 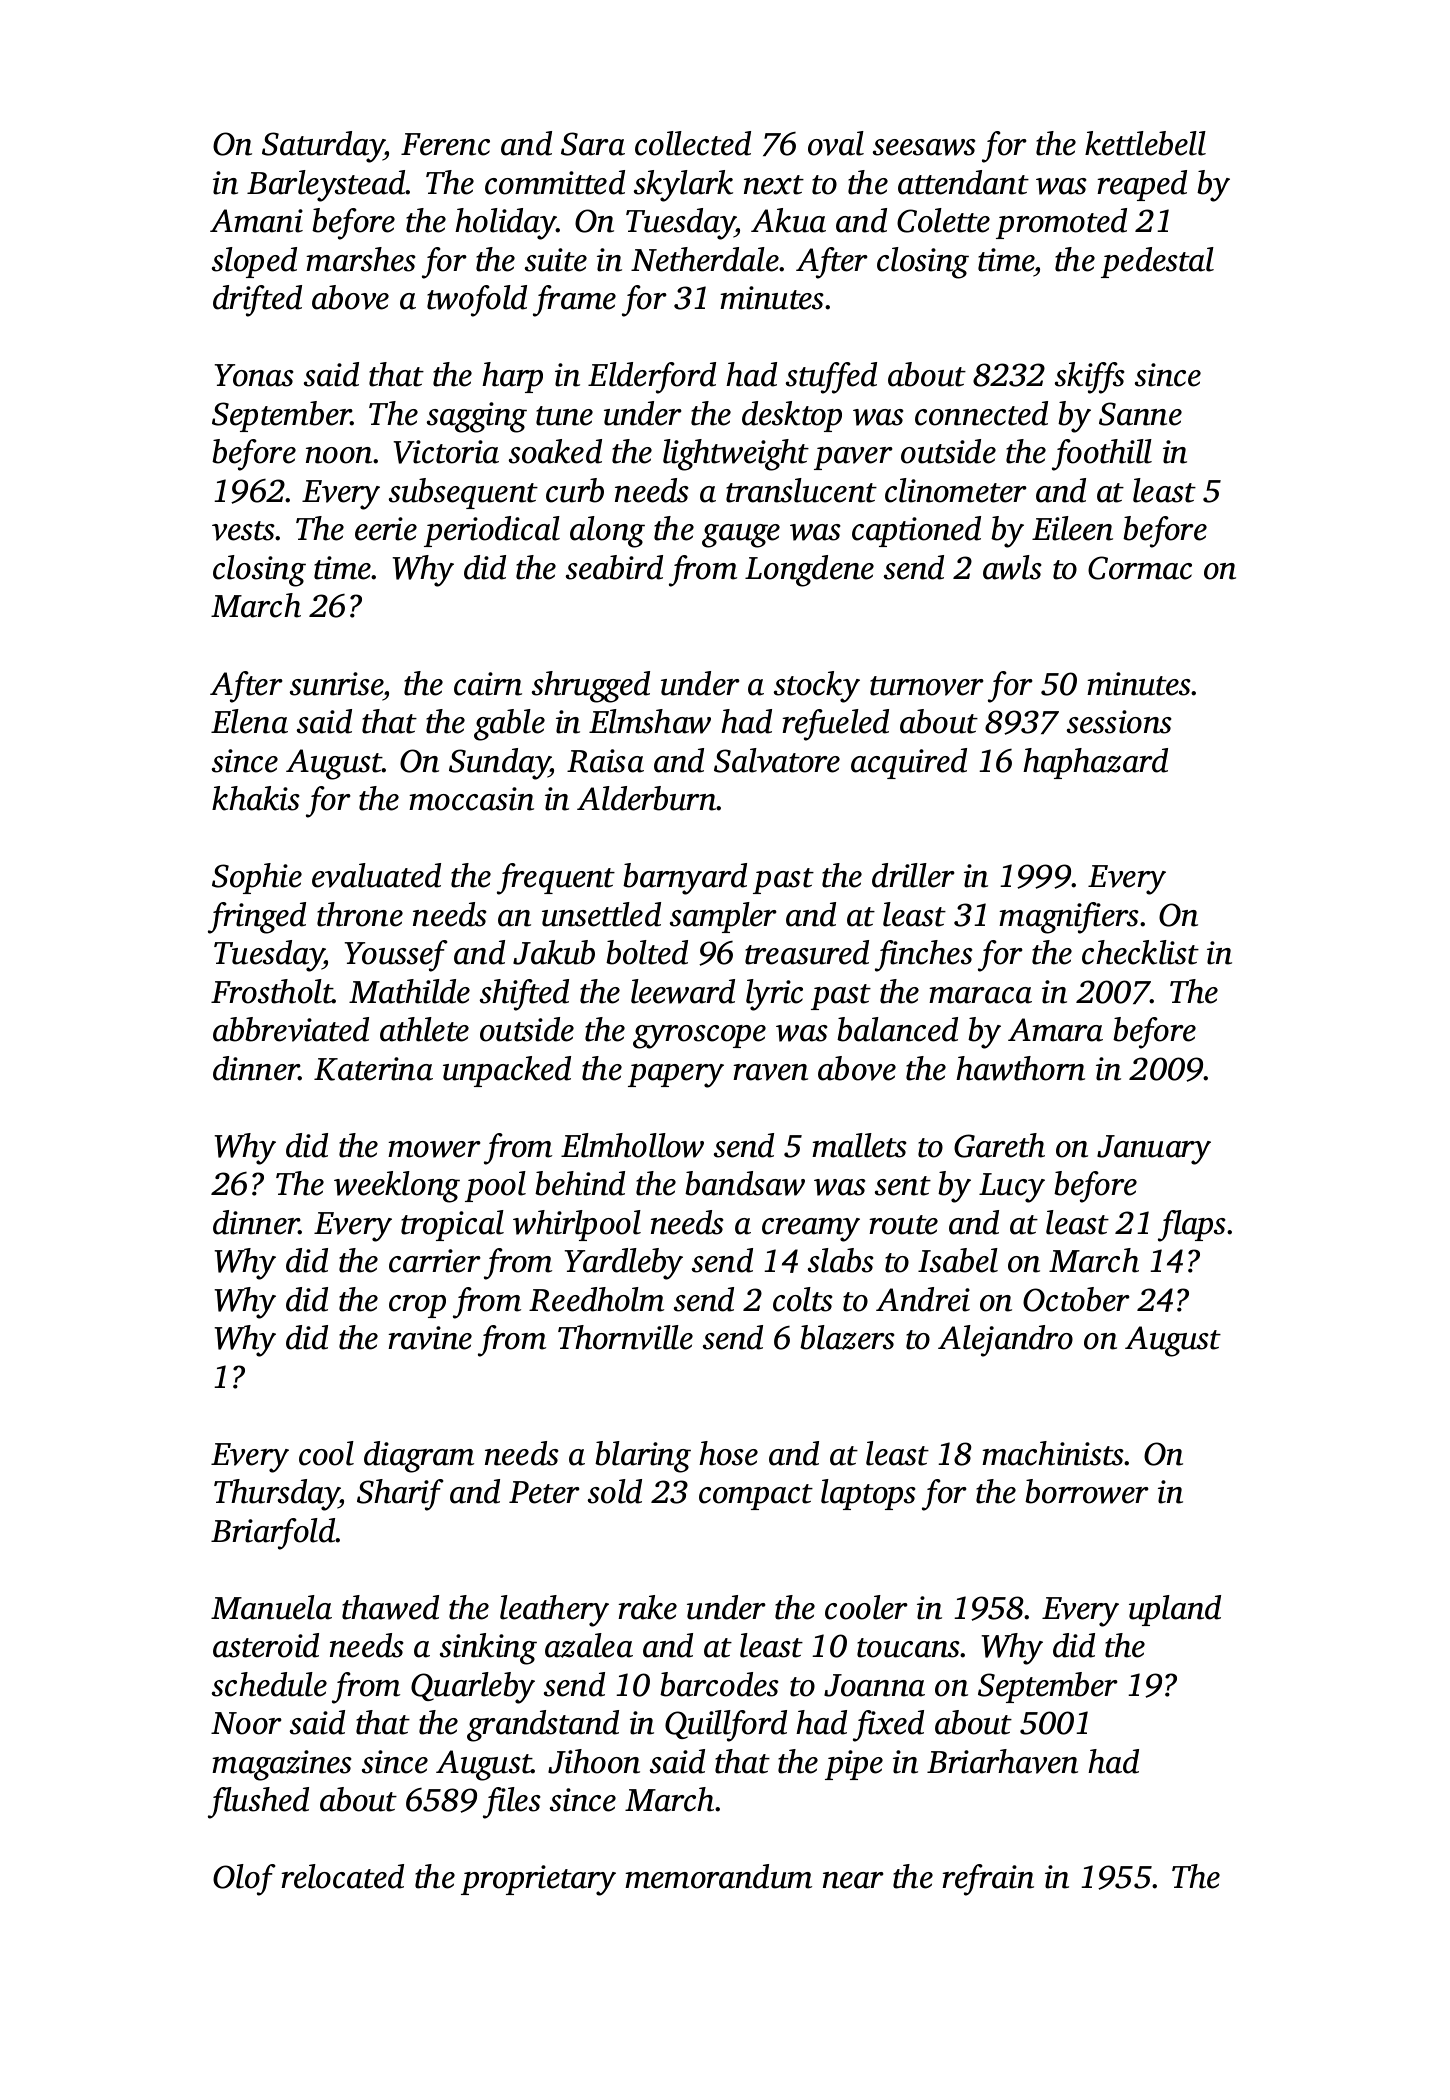 I want to click on Sanne, so click(x=1140, y=414).
